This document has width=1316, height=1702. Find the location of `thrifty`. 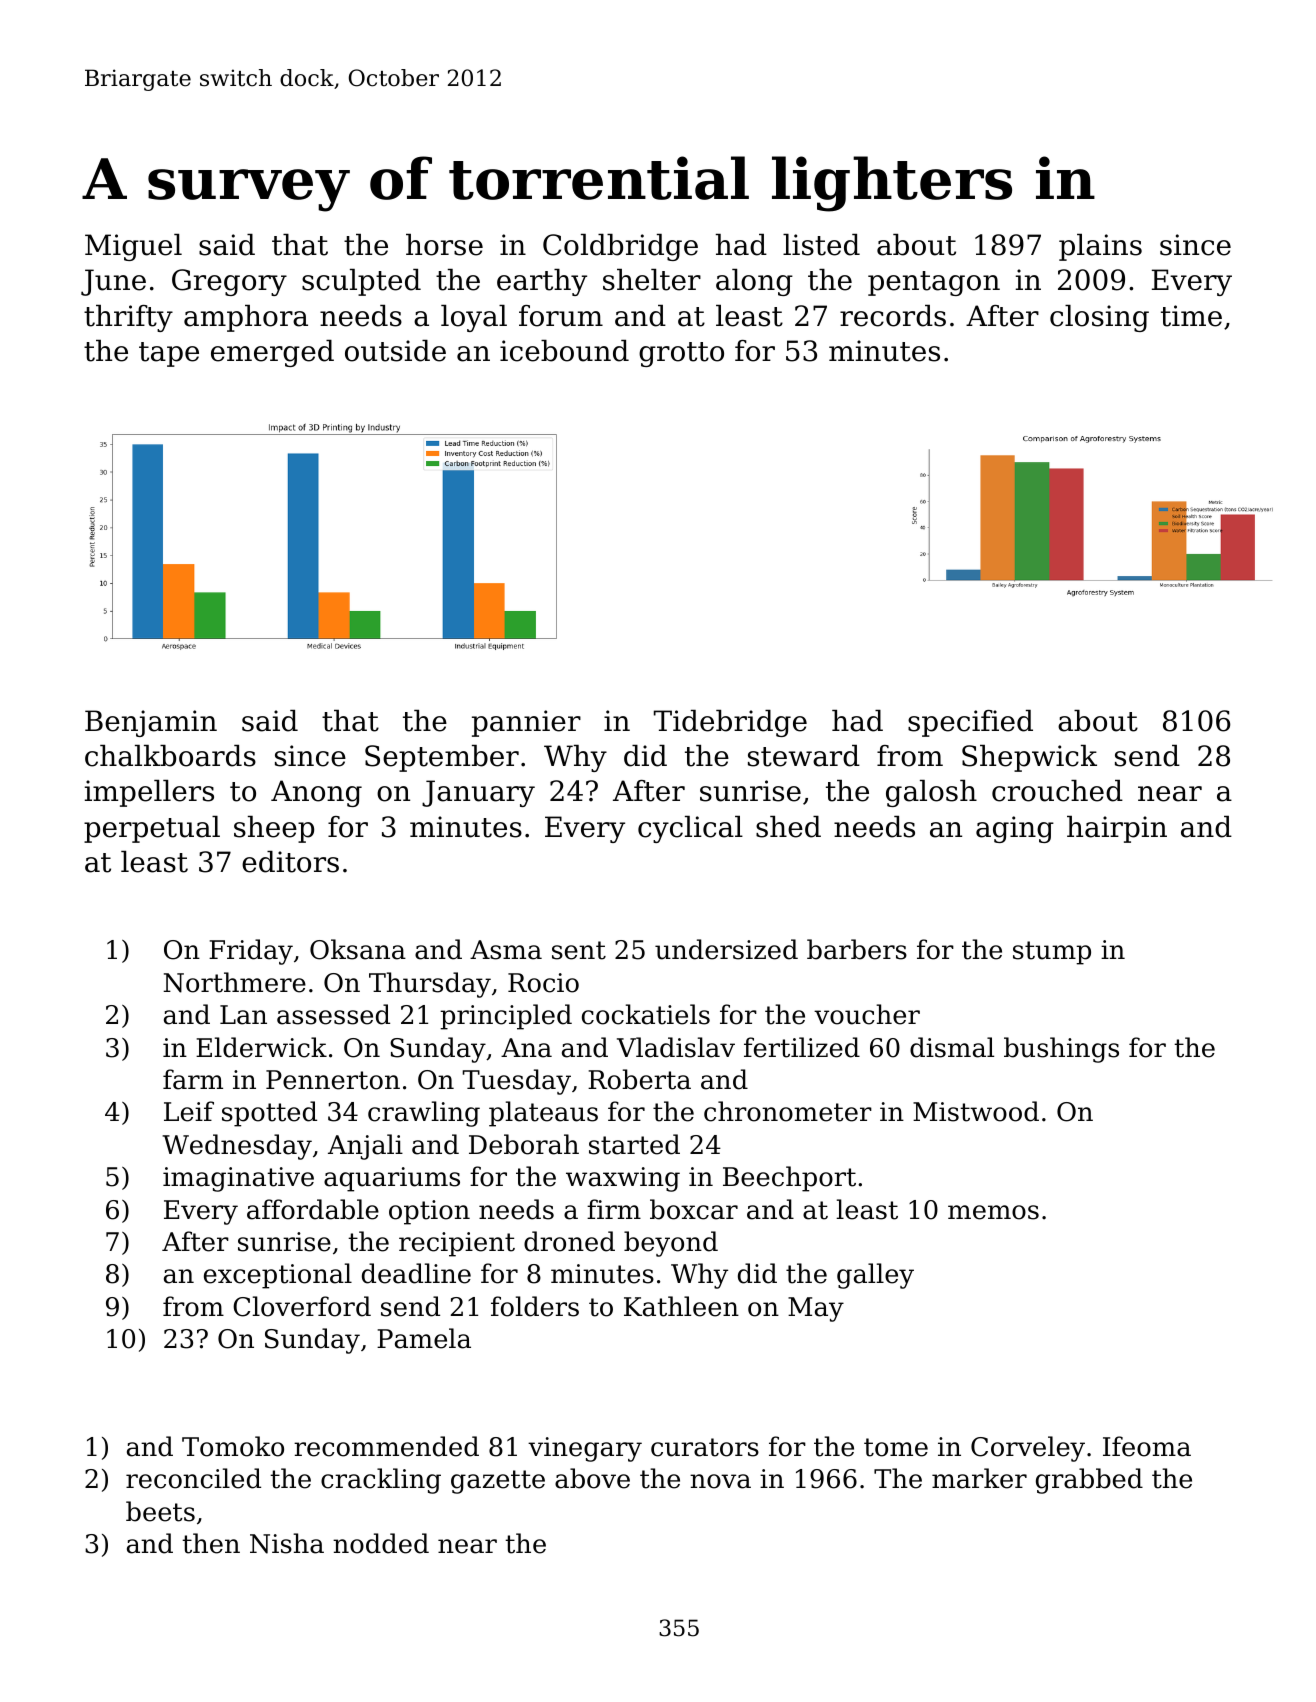

thrifty is located at coordinates (128, 318).
